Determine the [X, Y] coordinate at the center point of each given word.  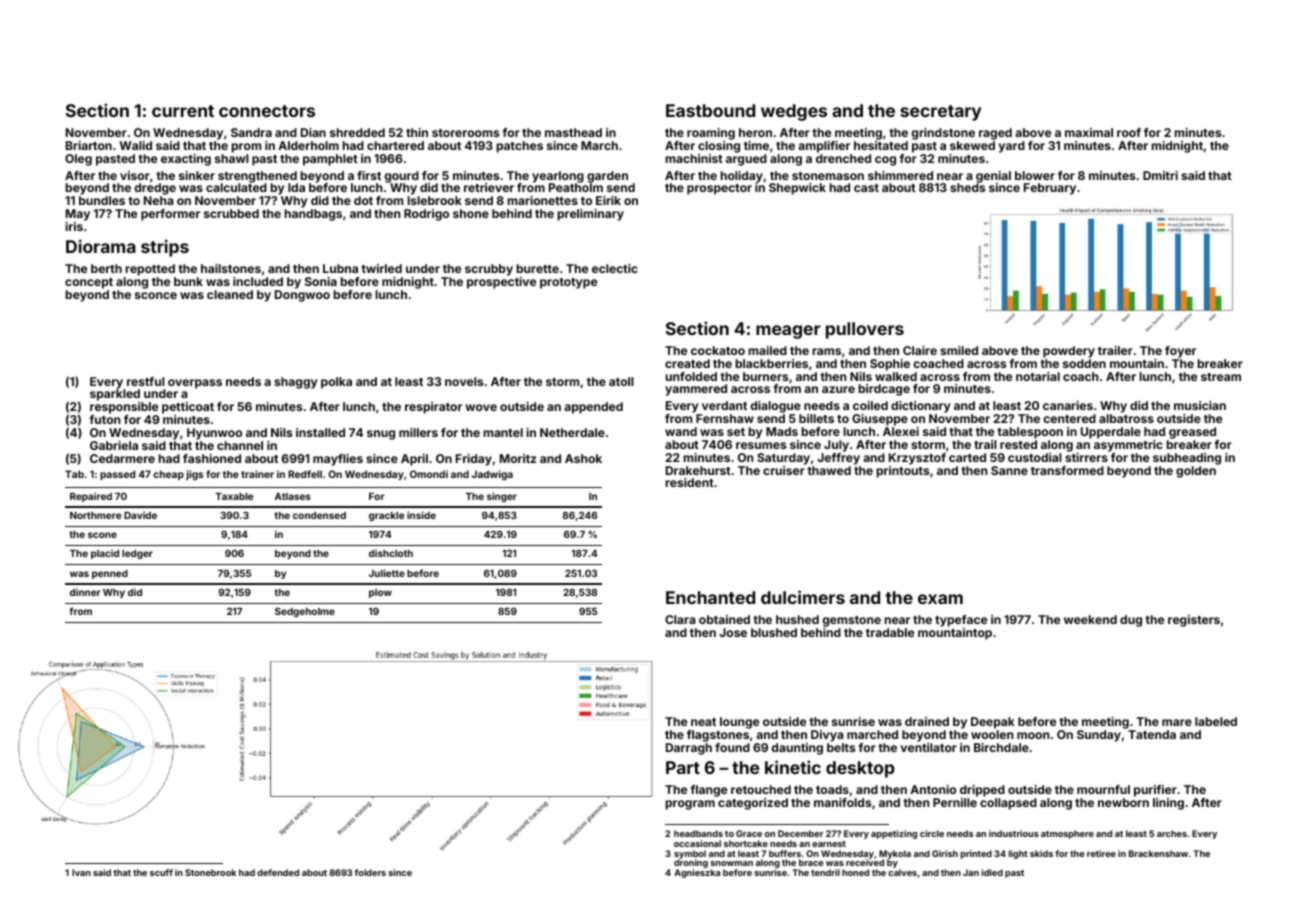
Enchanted [710, 597]
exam [940, 599]
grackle [386, 516]
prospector [719, 189]
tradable [890, 632]
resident [689, 482]
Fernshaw [725, 418]
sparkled [115, 395]
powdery [1069, 352]
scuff [161, 872]
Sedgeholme [305, 612]
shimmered [900, 175]
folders [370, 872]
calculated [236, 187]
